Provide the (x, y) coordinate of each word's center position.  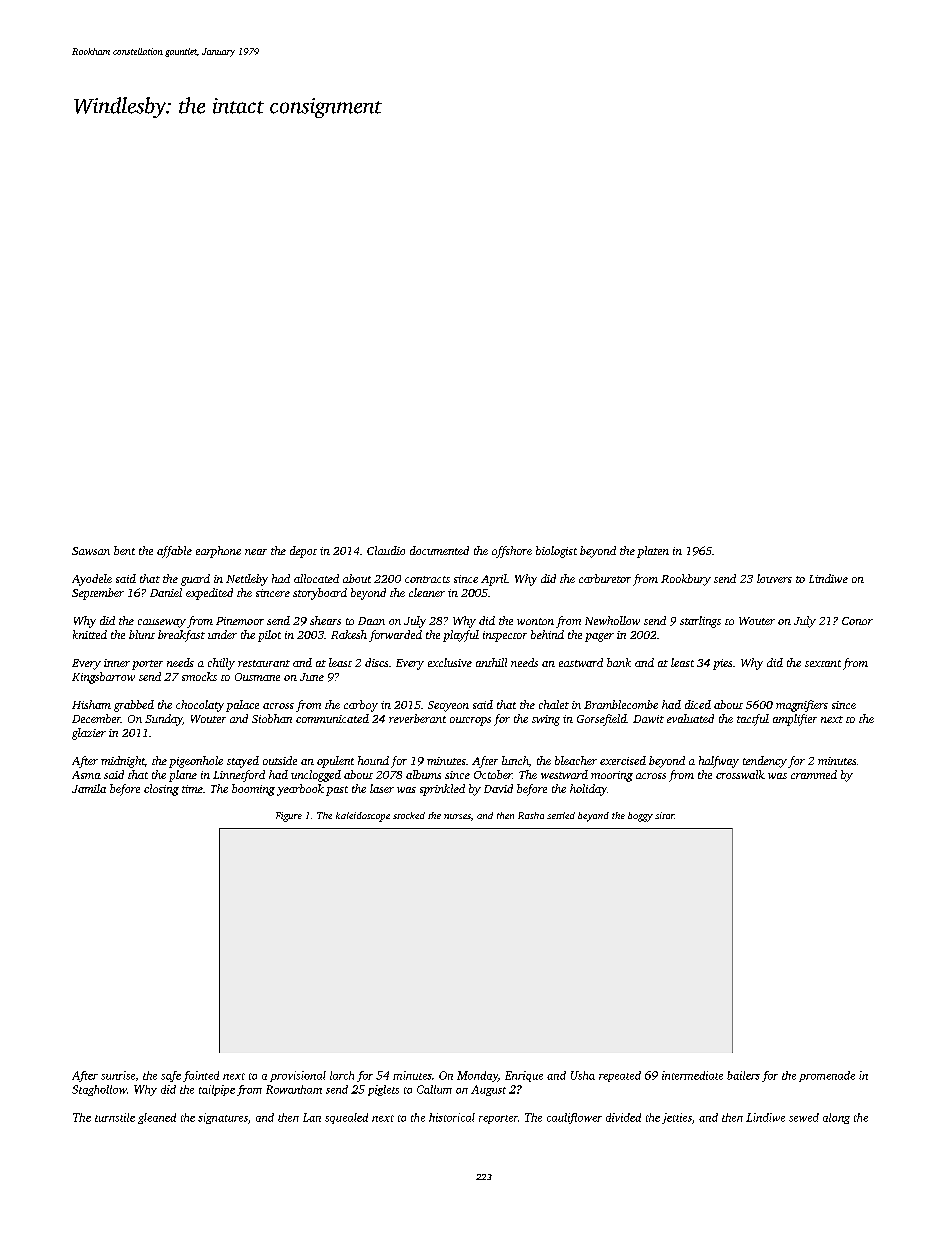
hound (373, 760)
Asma (86, 775)
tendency (765, 762)
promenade (827, 1076)
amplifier (795, 720)
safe (171, 1076)
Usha (583, 1075)
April (494, 580)
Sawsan (91, 551)
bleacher (576, 760)
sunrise (118, 1075)
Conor (857, 621)
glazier (89, 734)
